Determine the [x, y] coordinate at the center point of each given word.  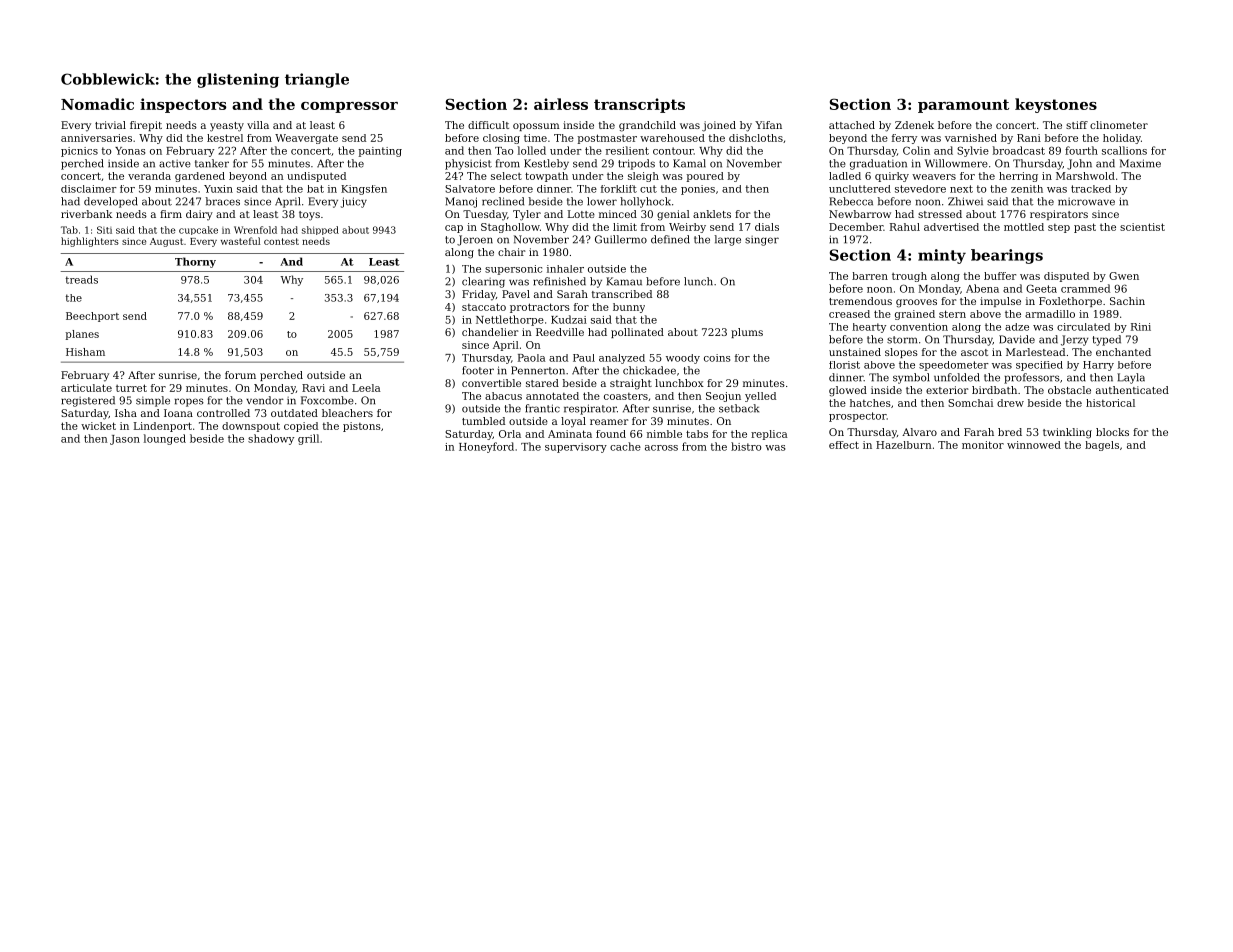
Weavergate [306, 139]
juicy [354, 202]
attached [852, 125]
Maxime [1140, 163]
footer [478, 370]
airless [561, 104]
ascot [974, 352]
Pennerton [538, 370]
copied [301, 427]
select [506, 176]
